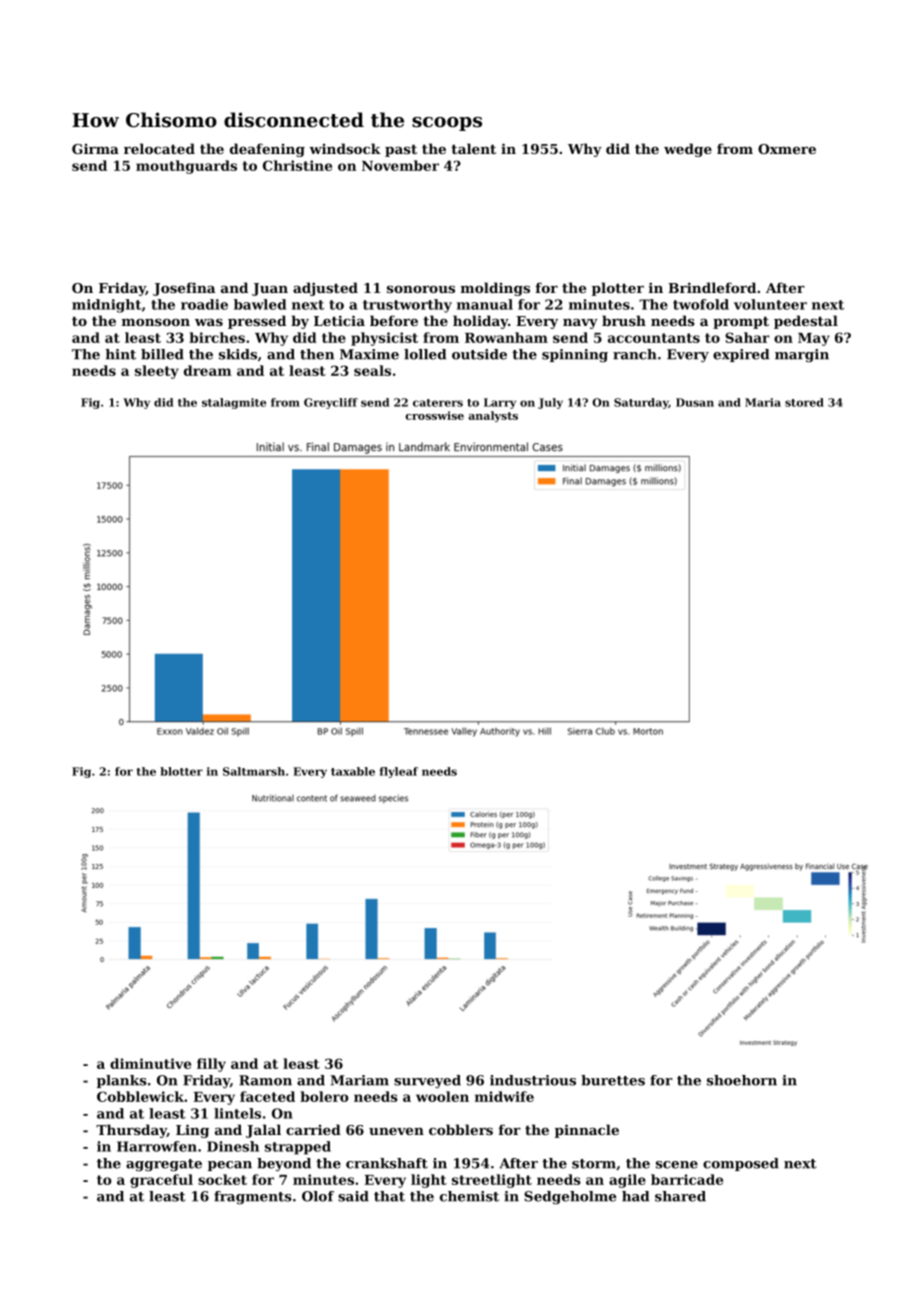  Describe the element at coordinates (95, 149) in the screenshot. I see `Girma` at that location.
